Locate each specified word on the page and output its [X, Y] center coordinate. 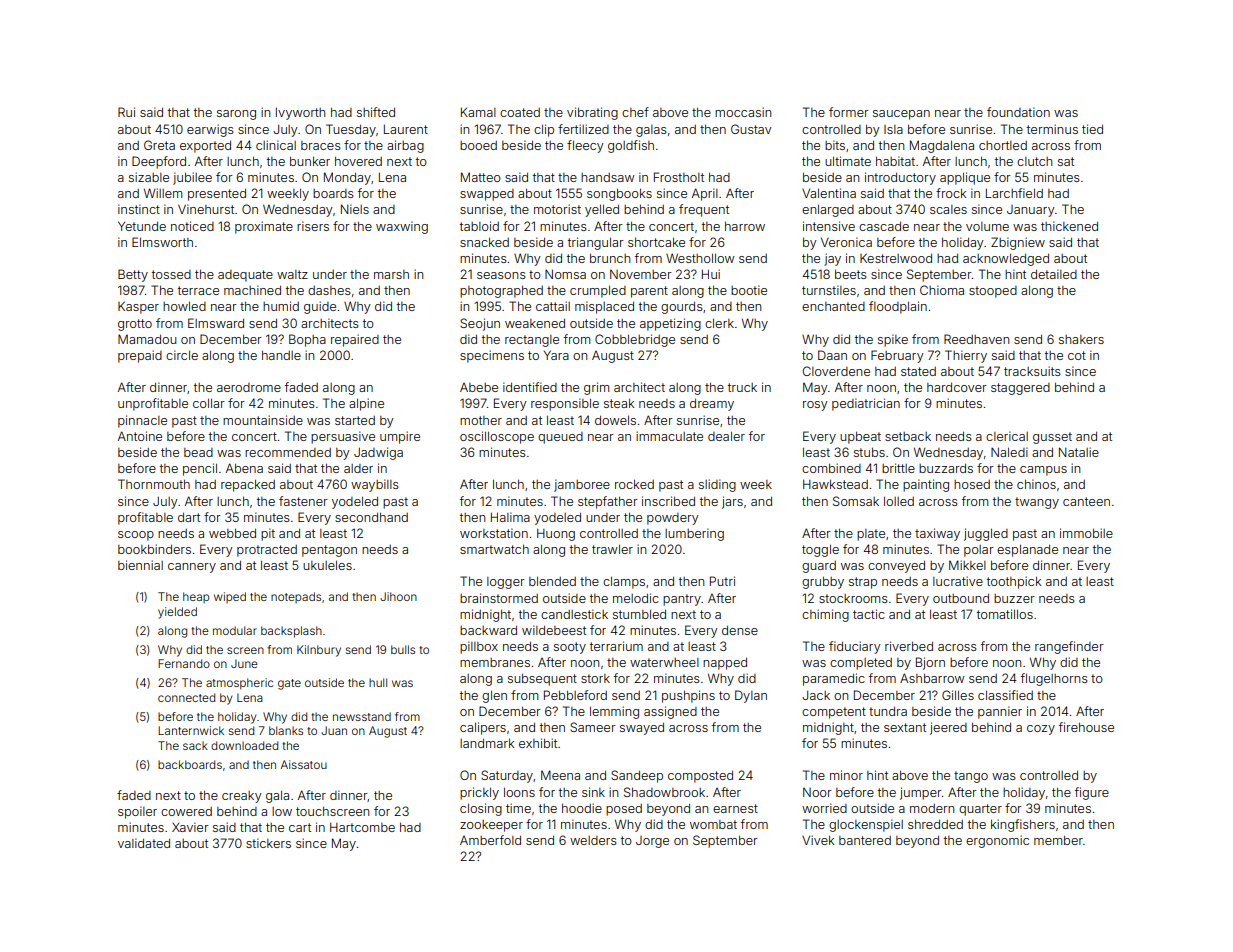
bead [198, 452]
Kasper [138, 307]
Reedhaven [976, 339]
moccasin [743, 112]
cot [1077, 355]
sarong [236, 115]
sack [195, 745]
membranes [495, 662]
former [849, 112]
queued [560, 438]
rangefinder [1069, 647]
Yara [556, 355]
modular [235, 630]
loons [519, 792]
